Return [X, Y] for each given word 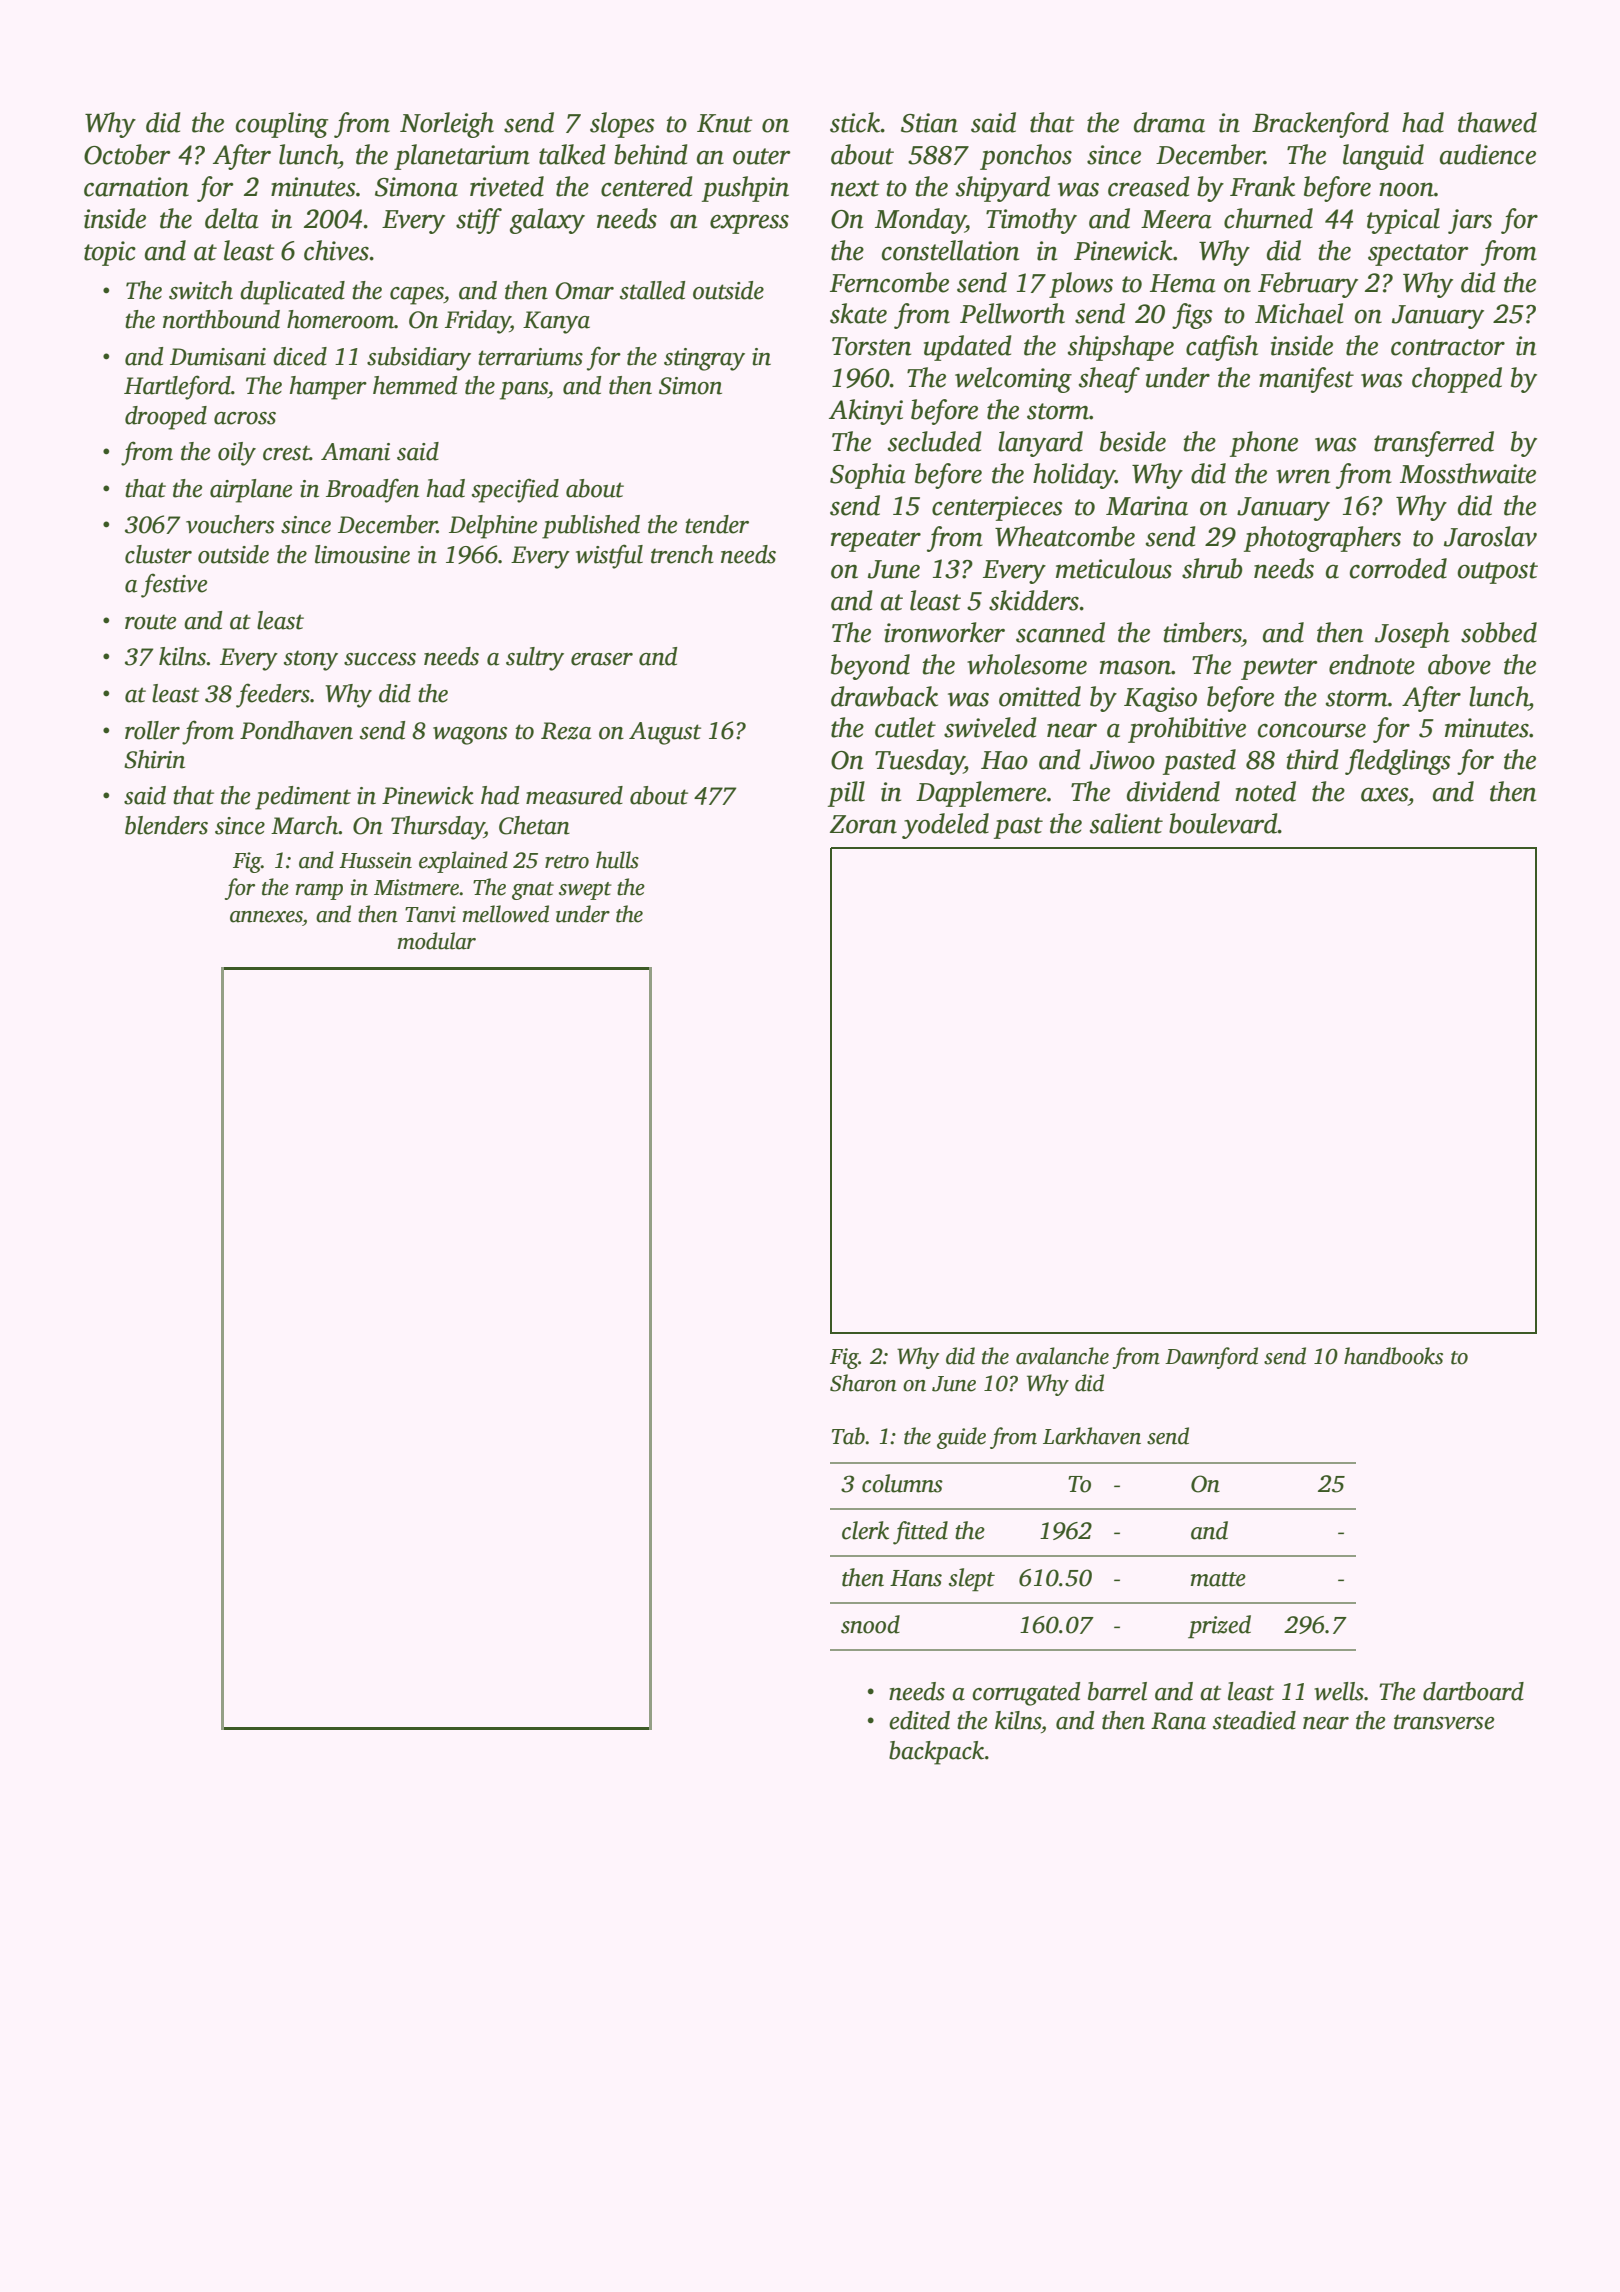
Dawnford [1211, 1358]
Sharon [863, 1383]
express [749, 224]
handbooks [1393, 1356]
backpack [936, 1753]
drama [1169, 122]
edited [919, 1720]
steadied [1254, 1720]
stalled [652, 290]
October [127, 154]
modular [436, 941]
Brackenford [1320, 125]
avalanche [1062, 1356]
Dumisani [218, 357]
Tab [848, 1436]
